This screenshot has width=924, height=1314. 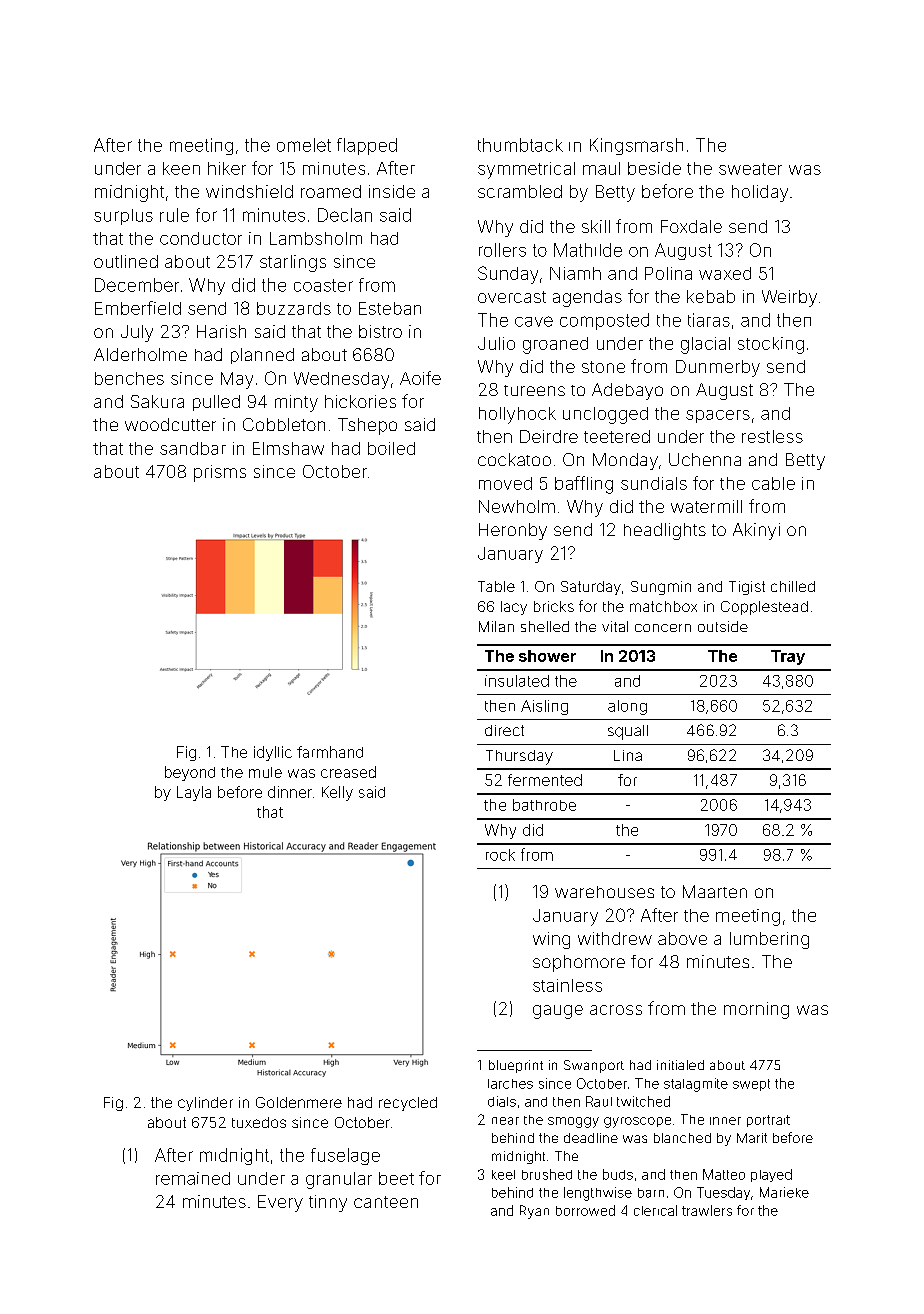 What do you see at coordinates (520, 145) in the screenshot?
I see `thumbtack` at bounding box center [520, 145].
